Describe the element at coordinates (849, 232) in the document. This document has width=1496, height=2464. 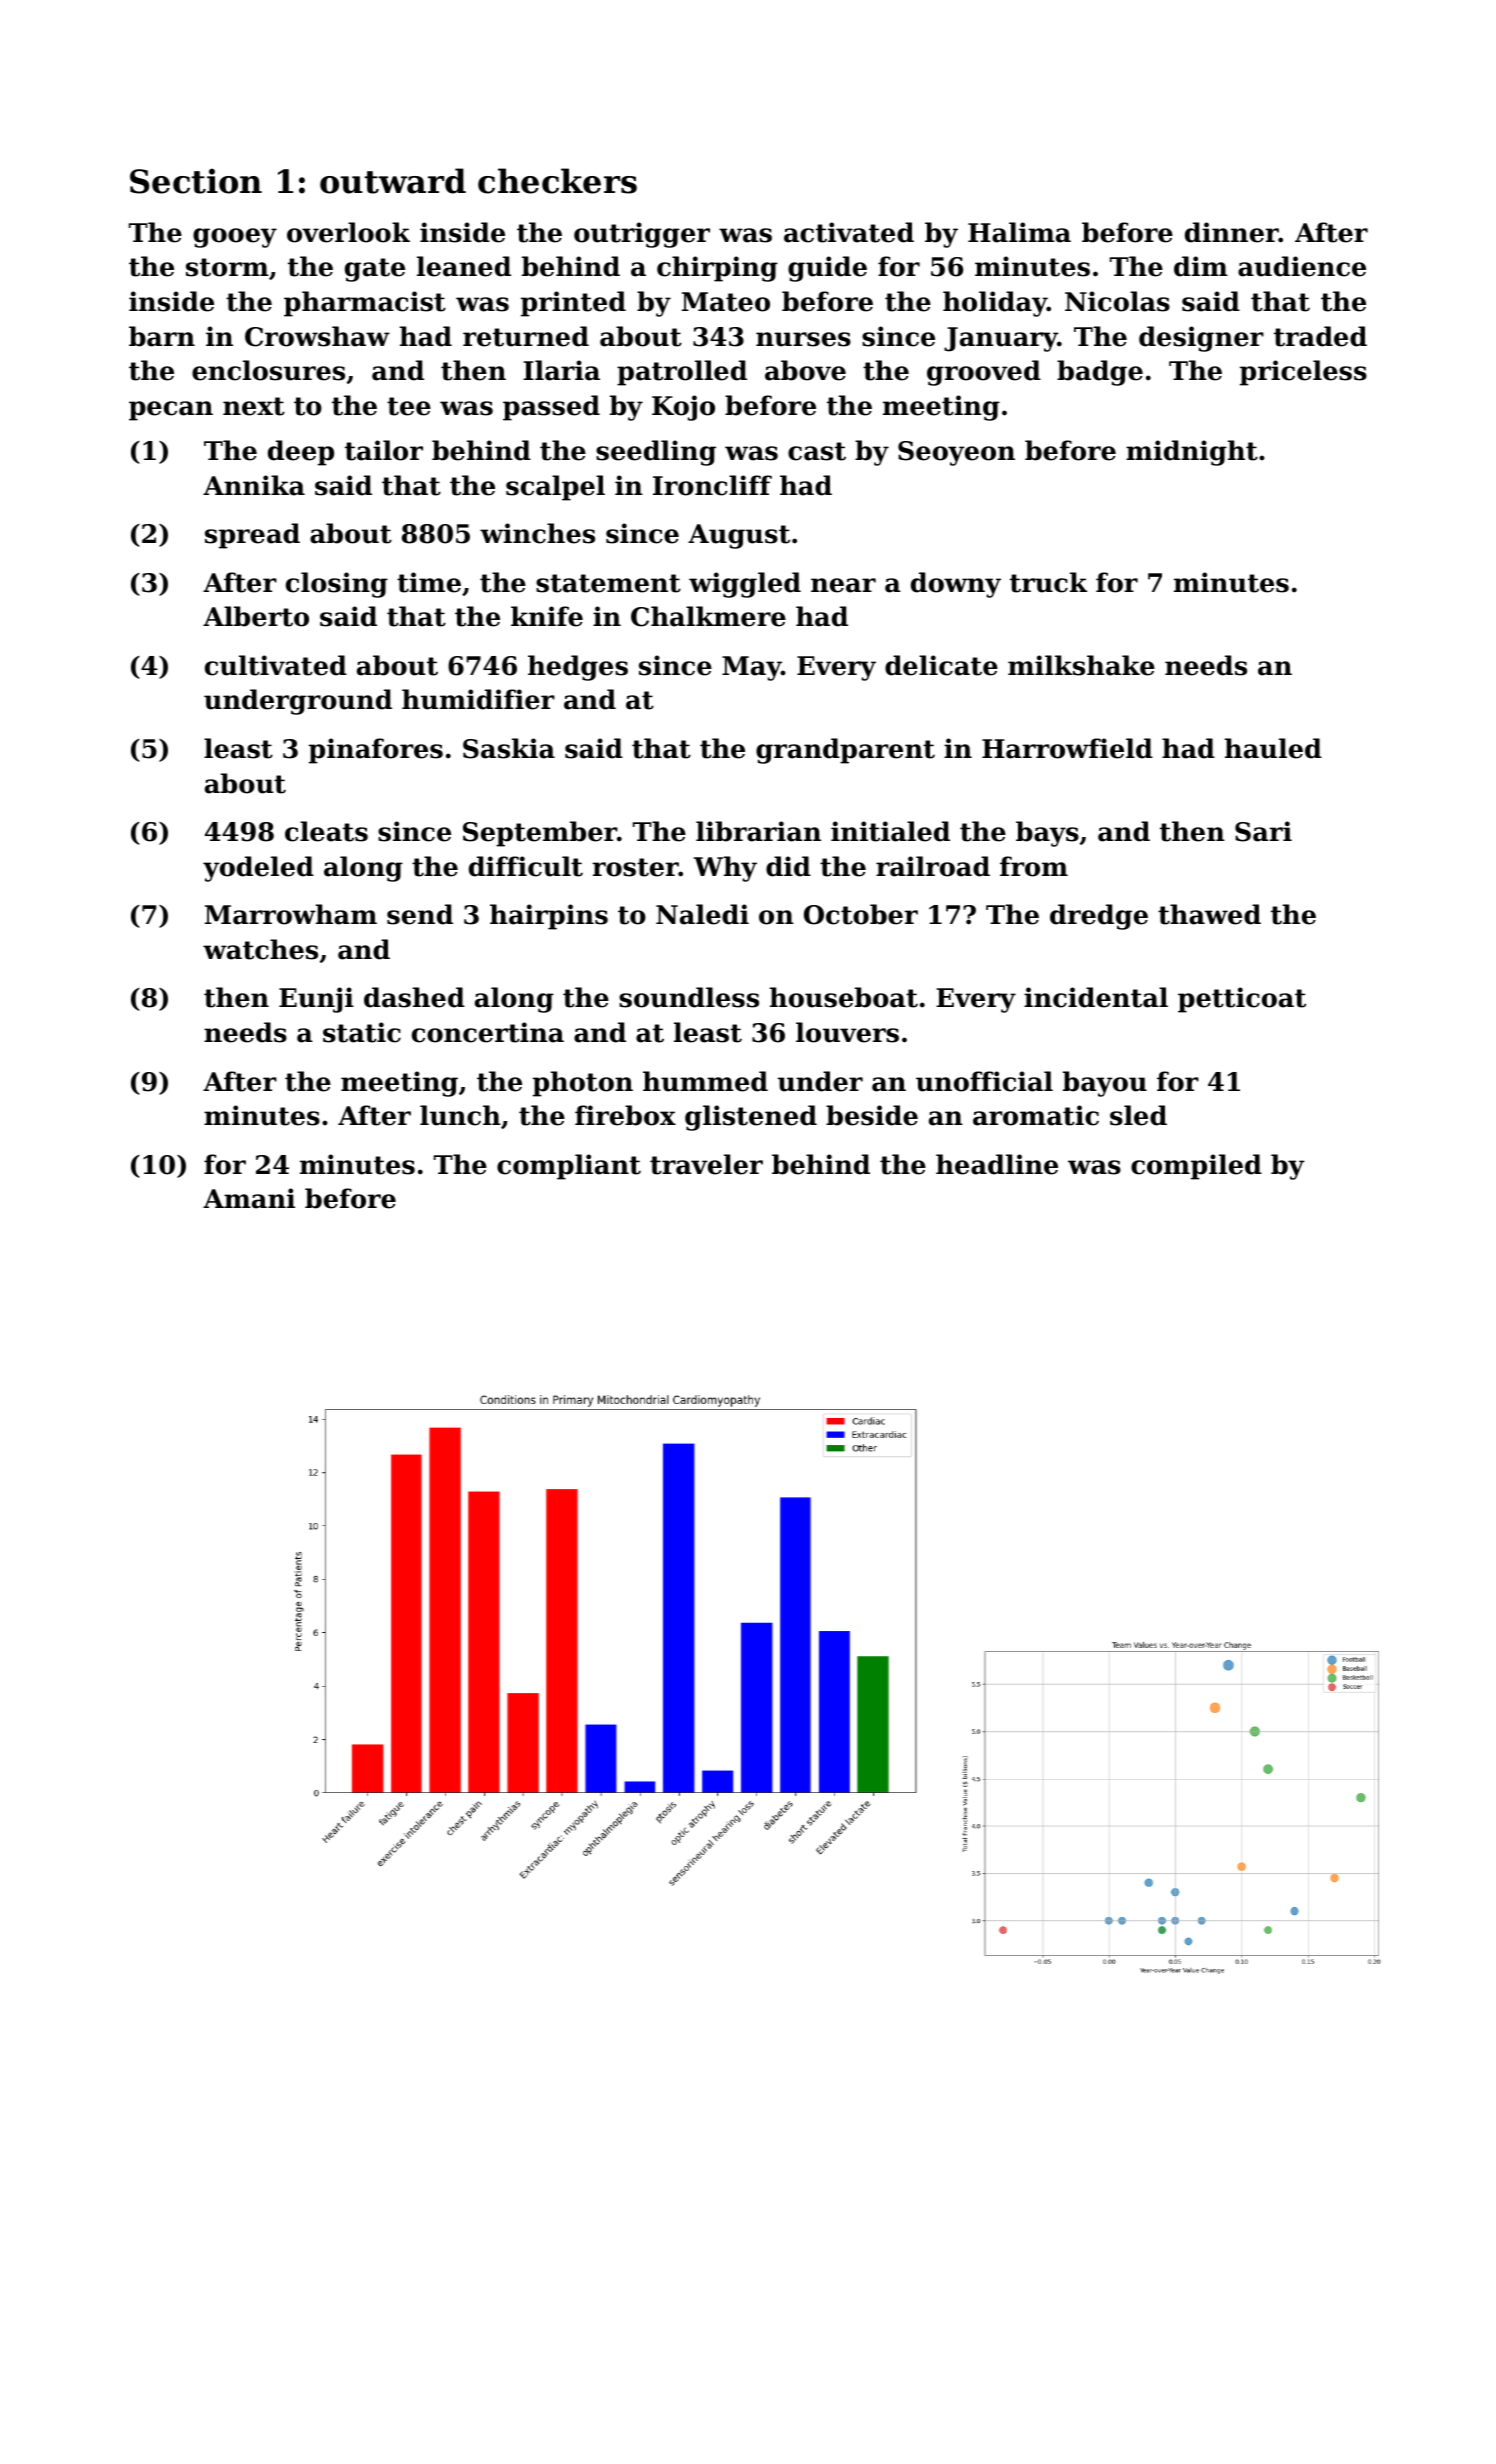
I see `activated` at that location.
